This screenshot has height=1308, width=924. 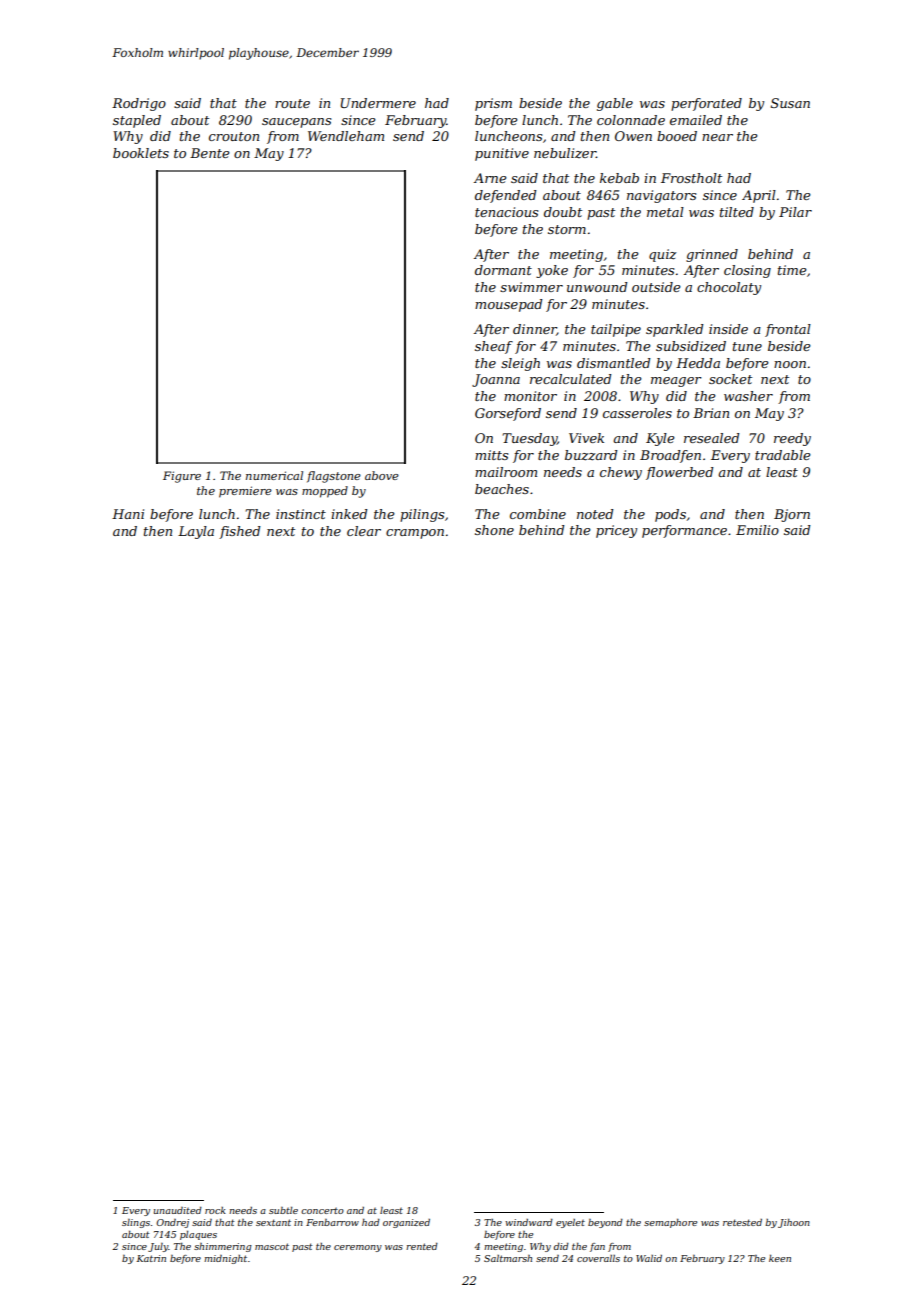 What do you see at coordinates (274, 475) in the screenshot?
I see `numerical` at bounding box center [274, 475].
